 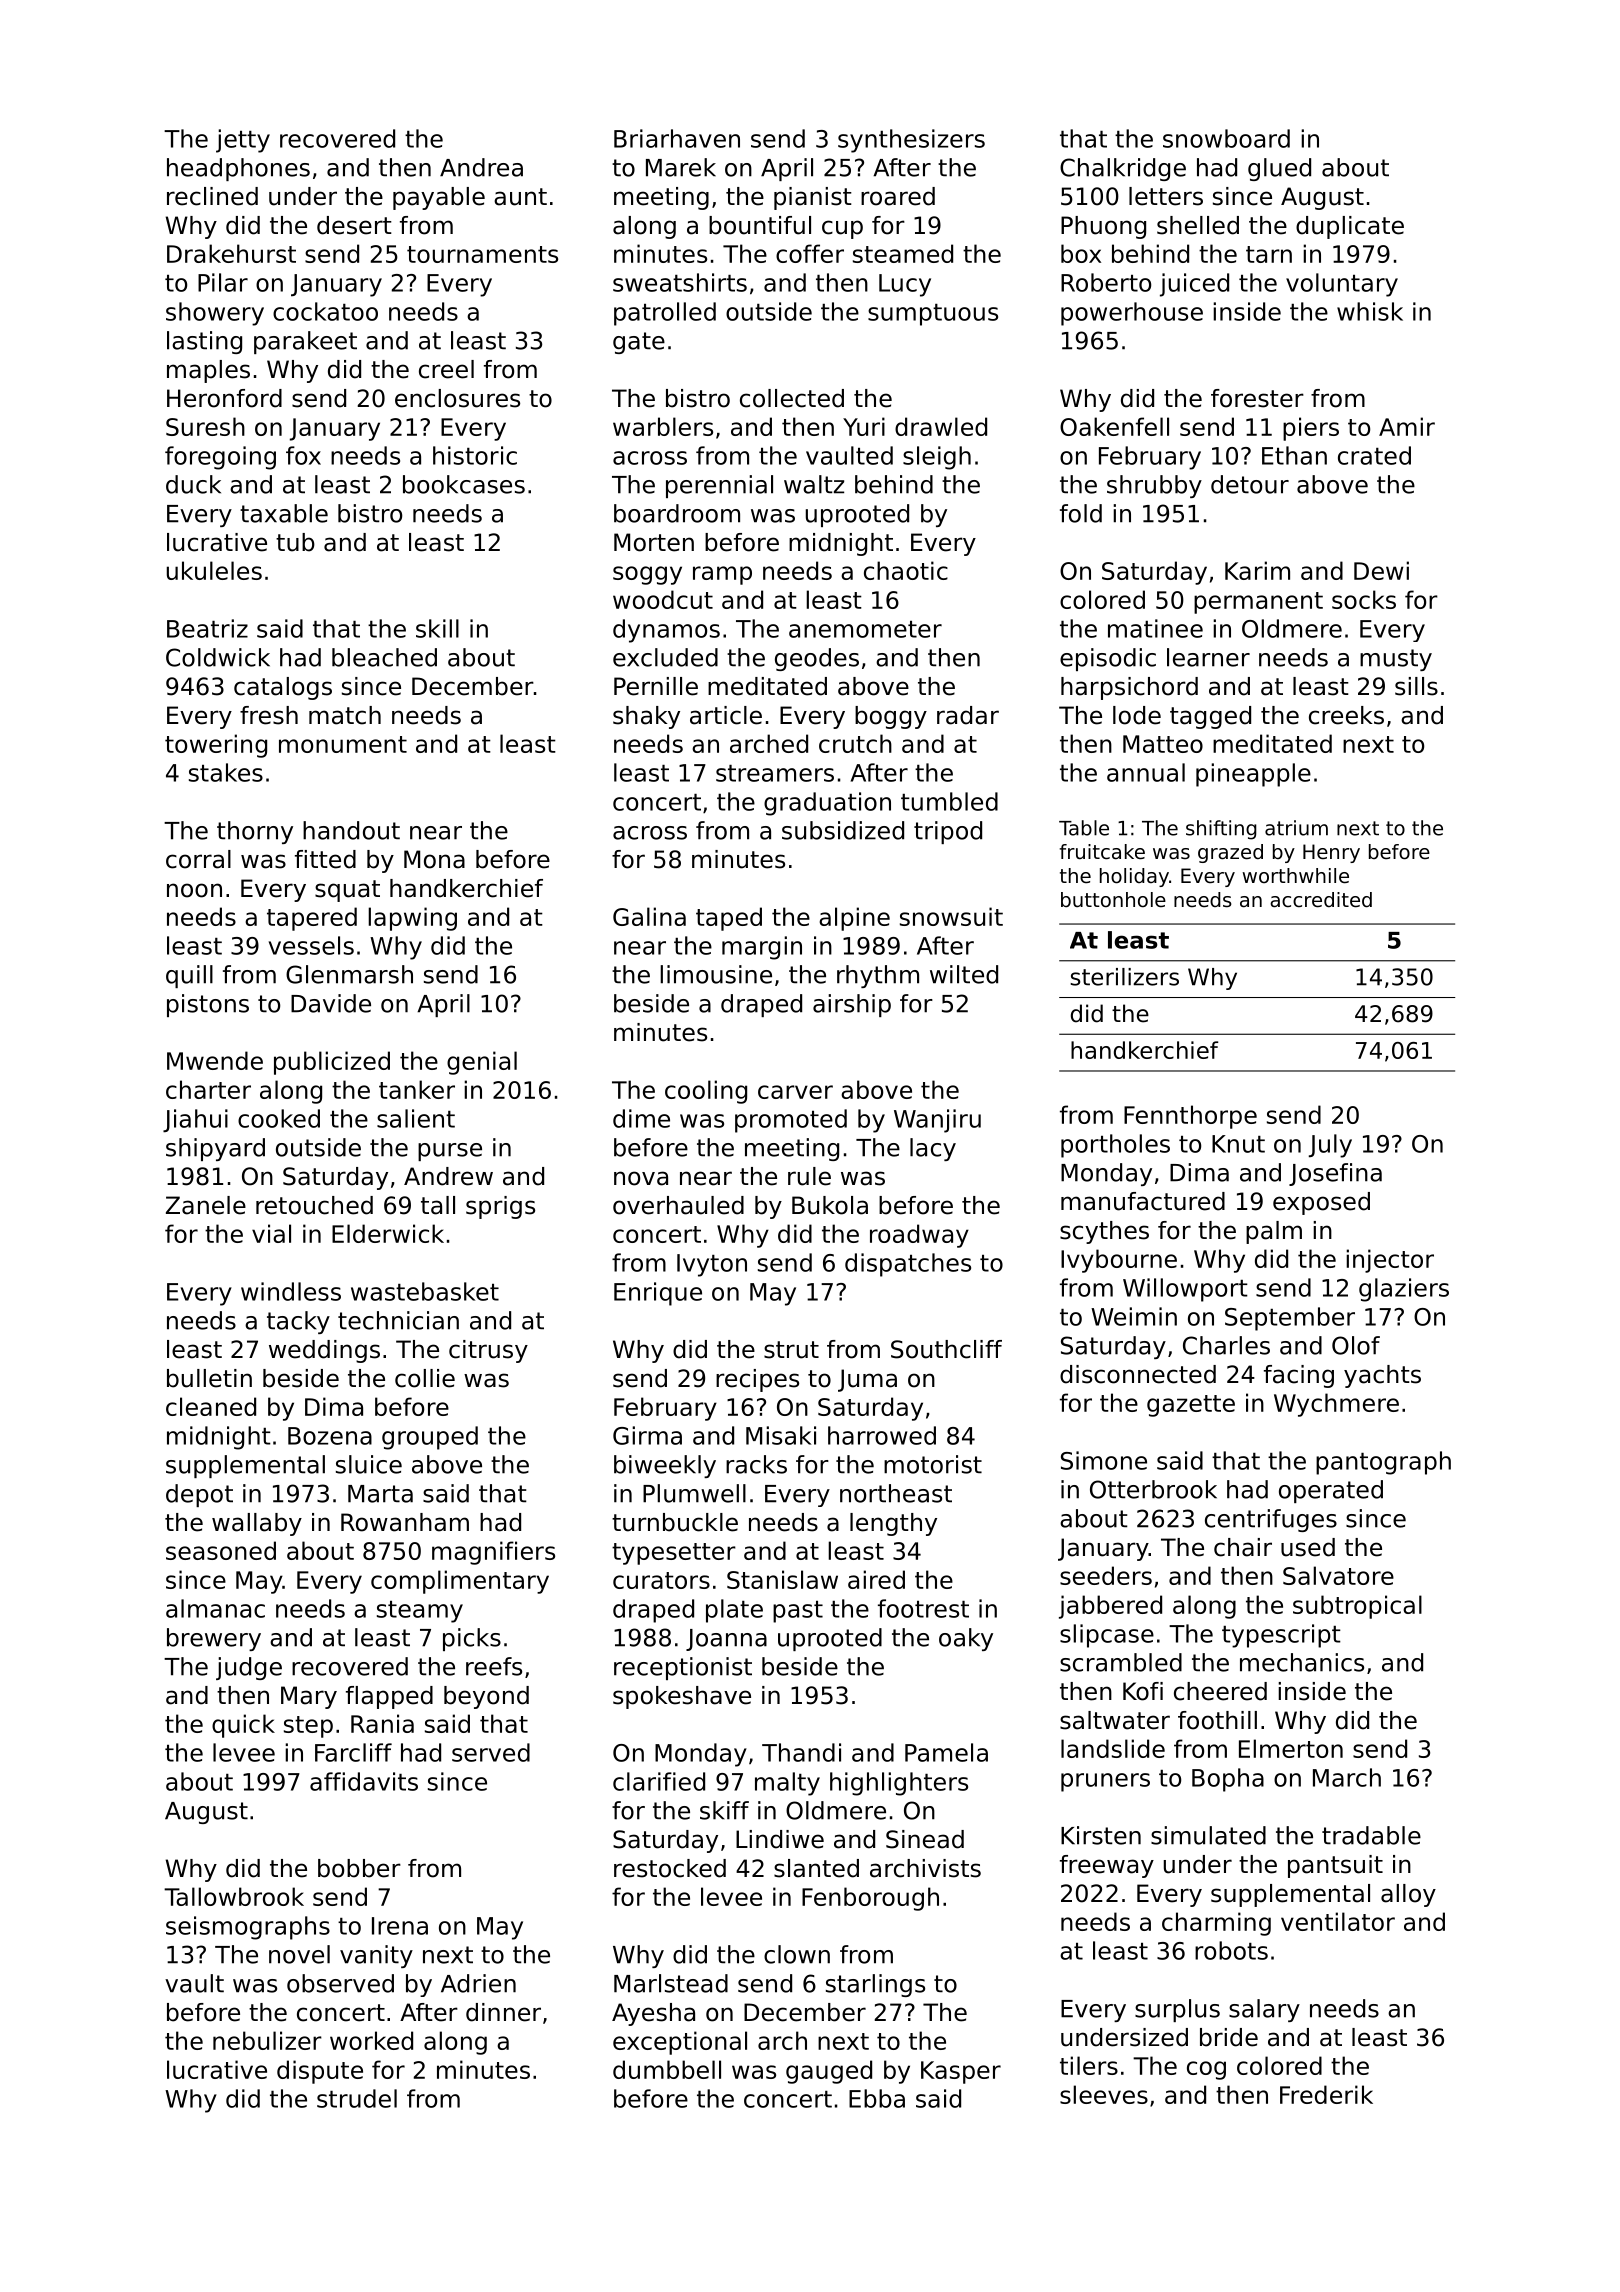 I want to click on shrubby, so click(x=1154, y=486).
